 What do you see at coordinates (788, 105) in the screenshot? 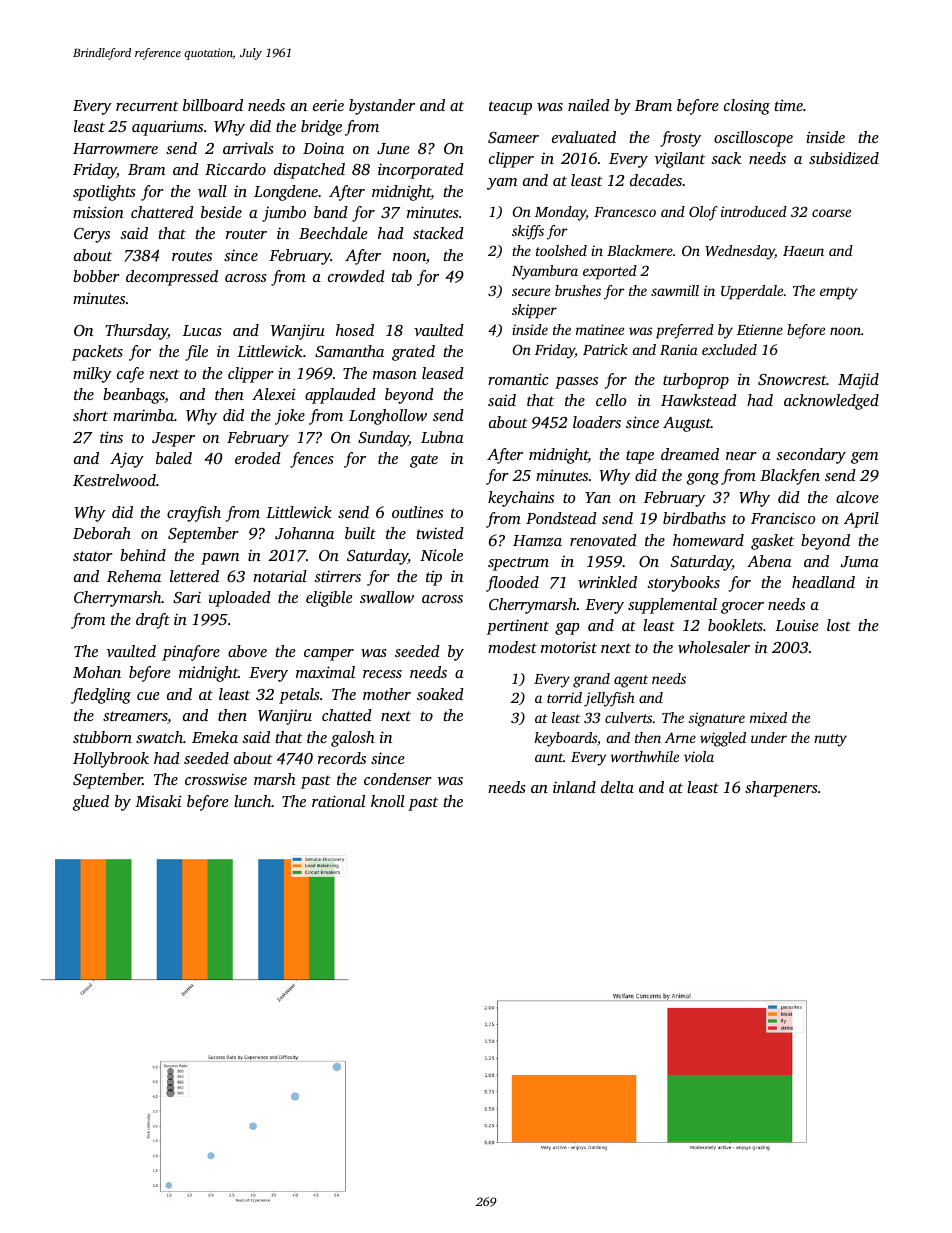
I see `time` at bounding box center [788, 105].
